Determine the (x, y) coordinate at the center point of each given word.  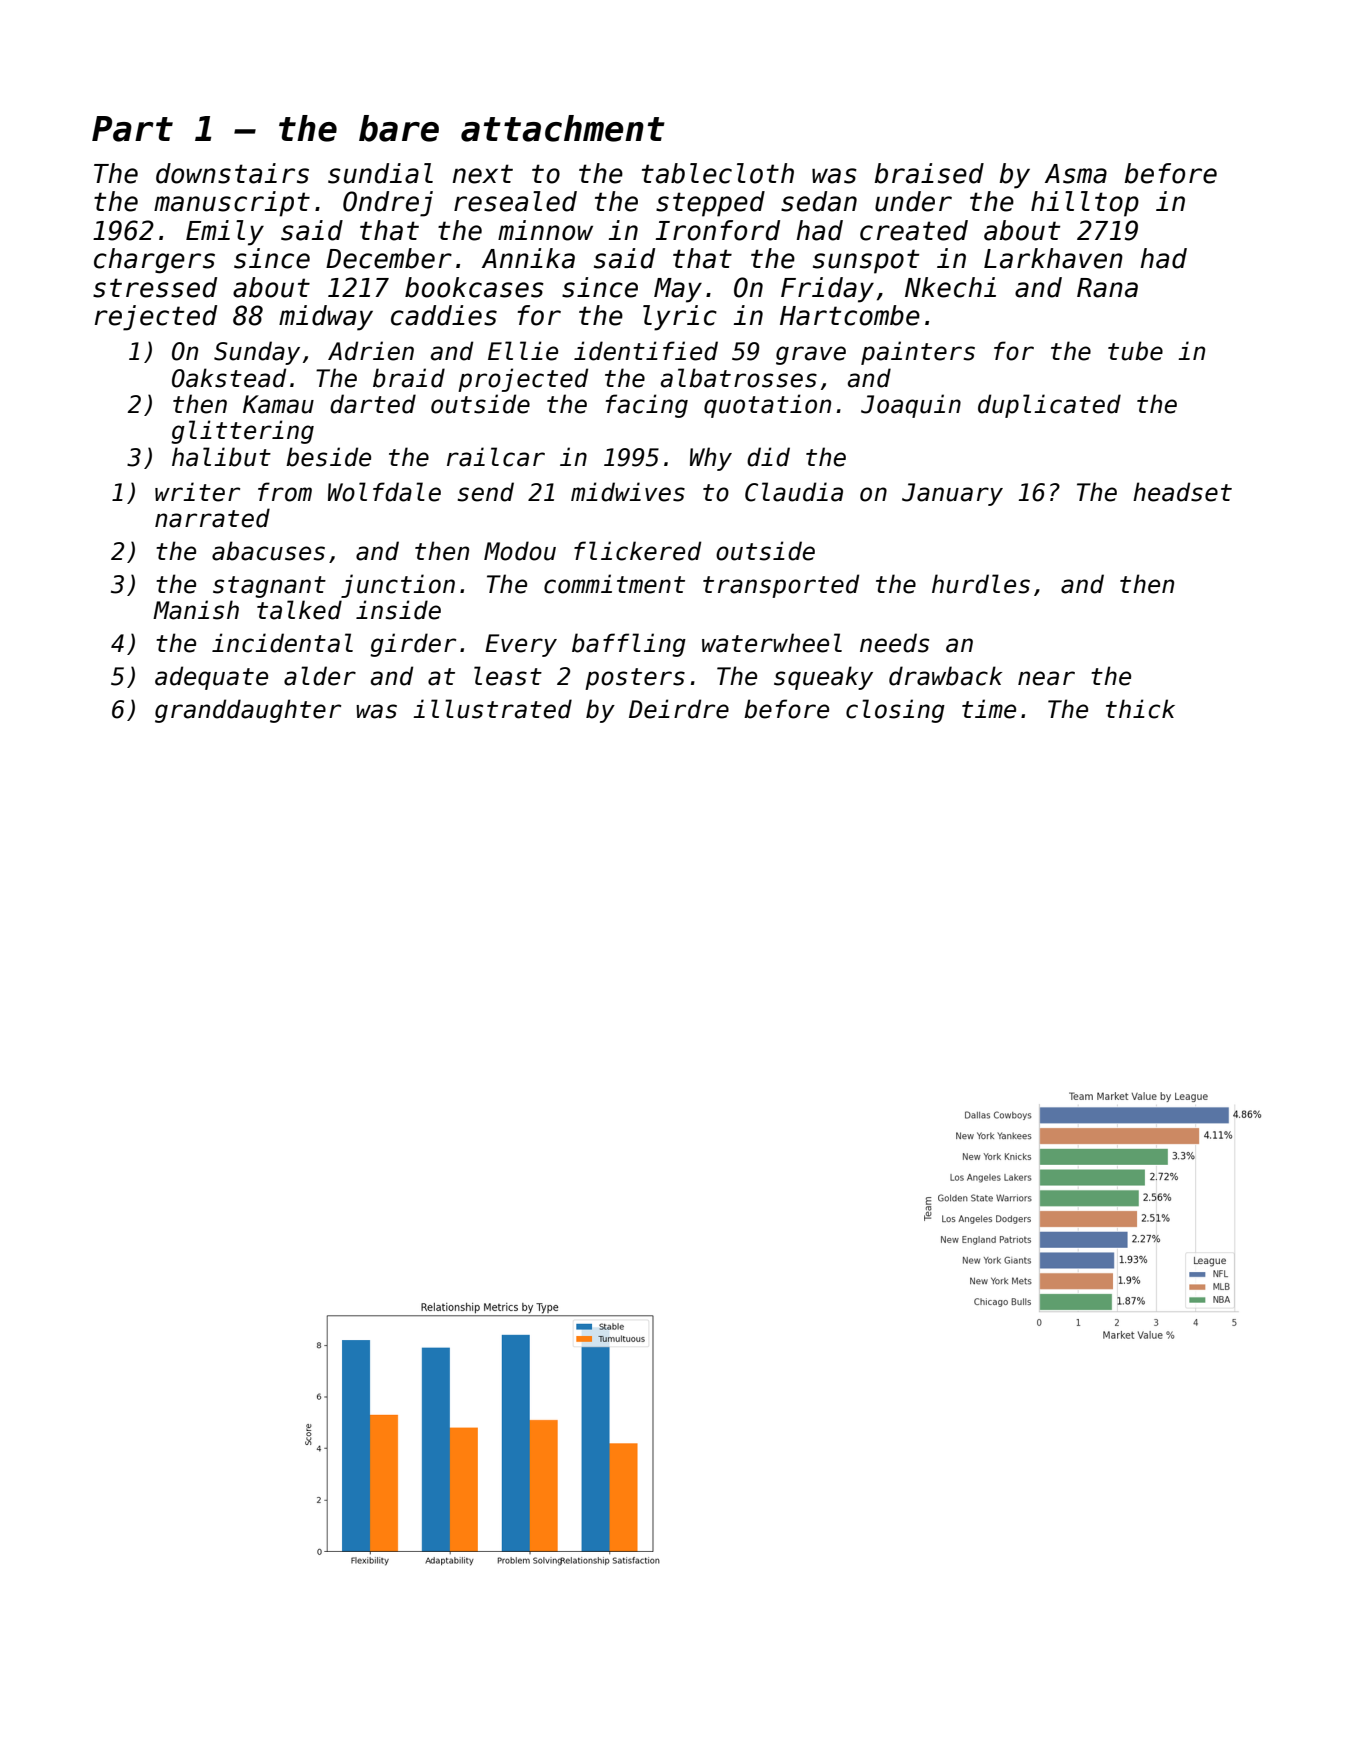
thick (1140, 709)
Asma (1076, 174)
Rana (1107, 288)
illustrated (492, 709)
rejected (155, 318)
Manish (196, 610)
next (482, 174)
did (768, 457)
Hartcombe (850, 315)
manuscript (232, 204)
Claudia (794, 492)
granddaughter (248, 711)
